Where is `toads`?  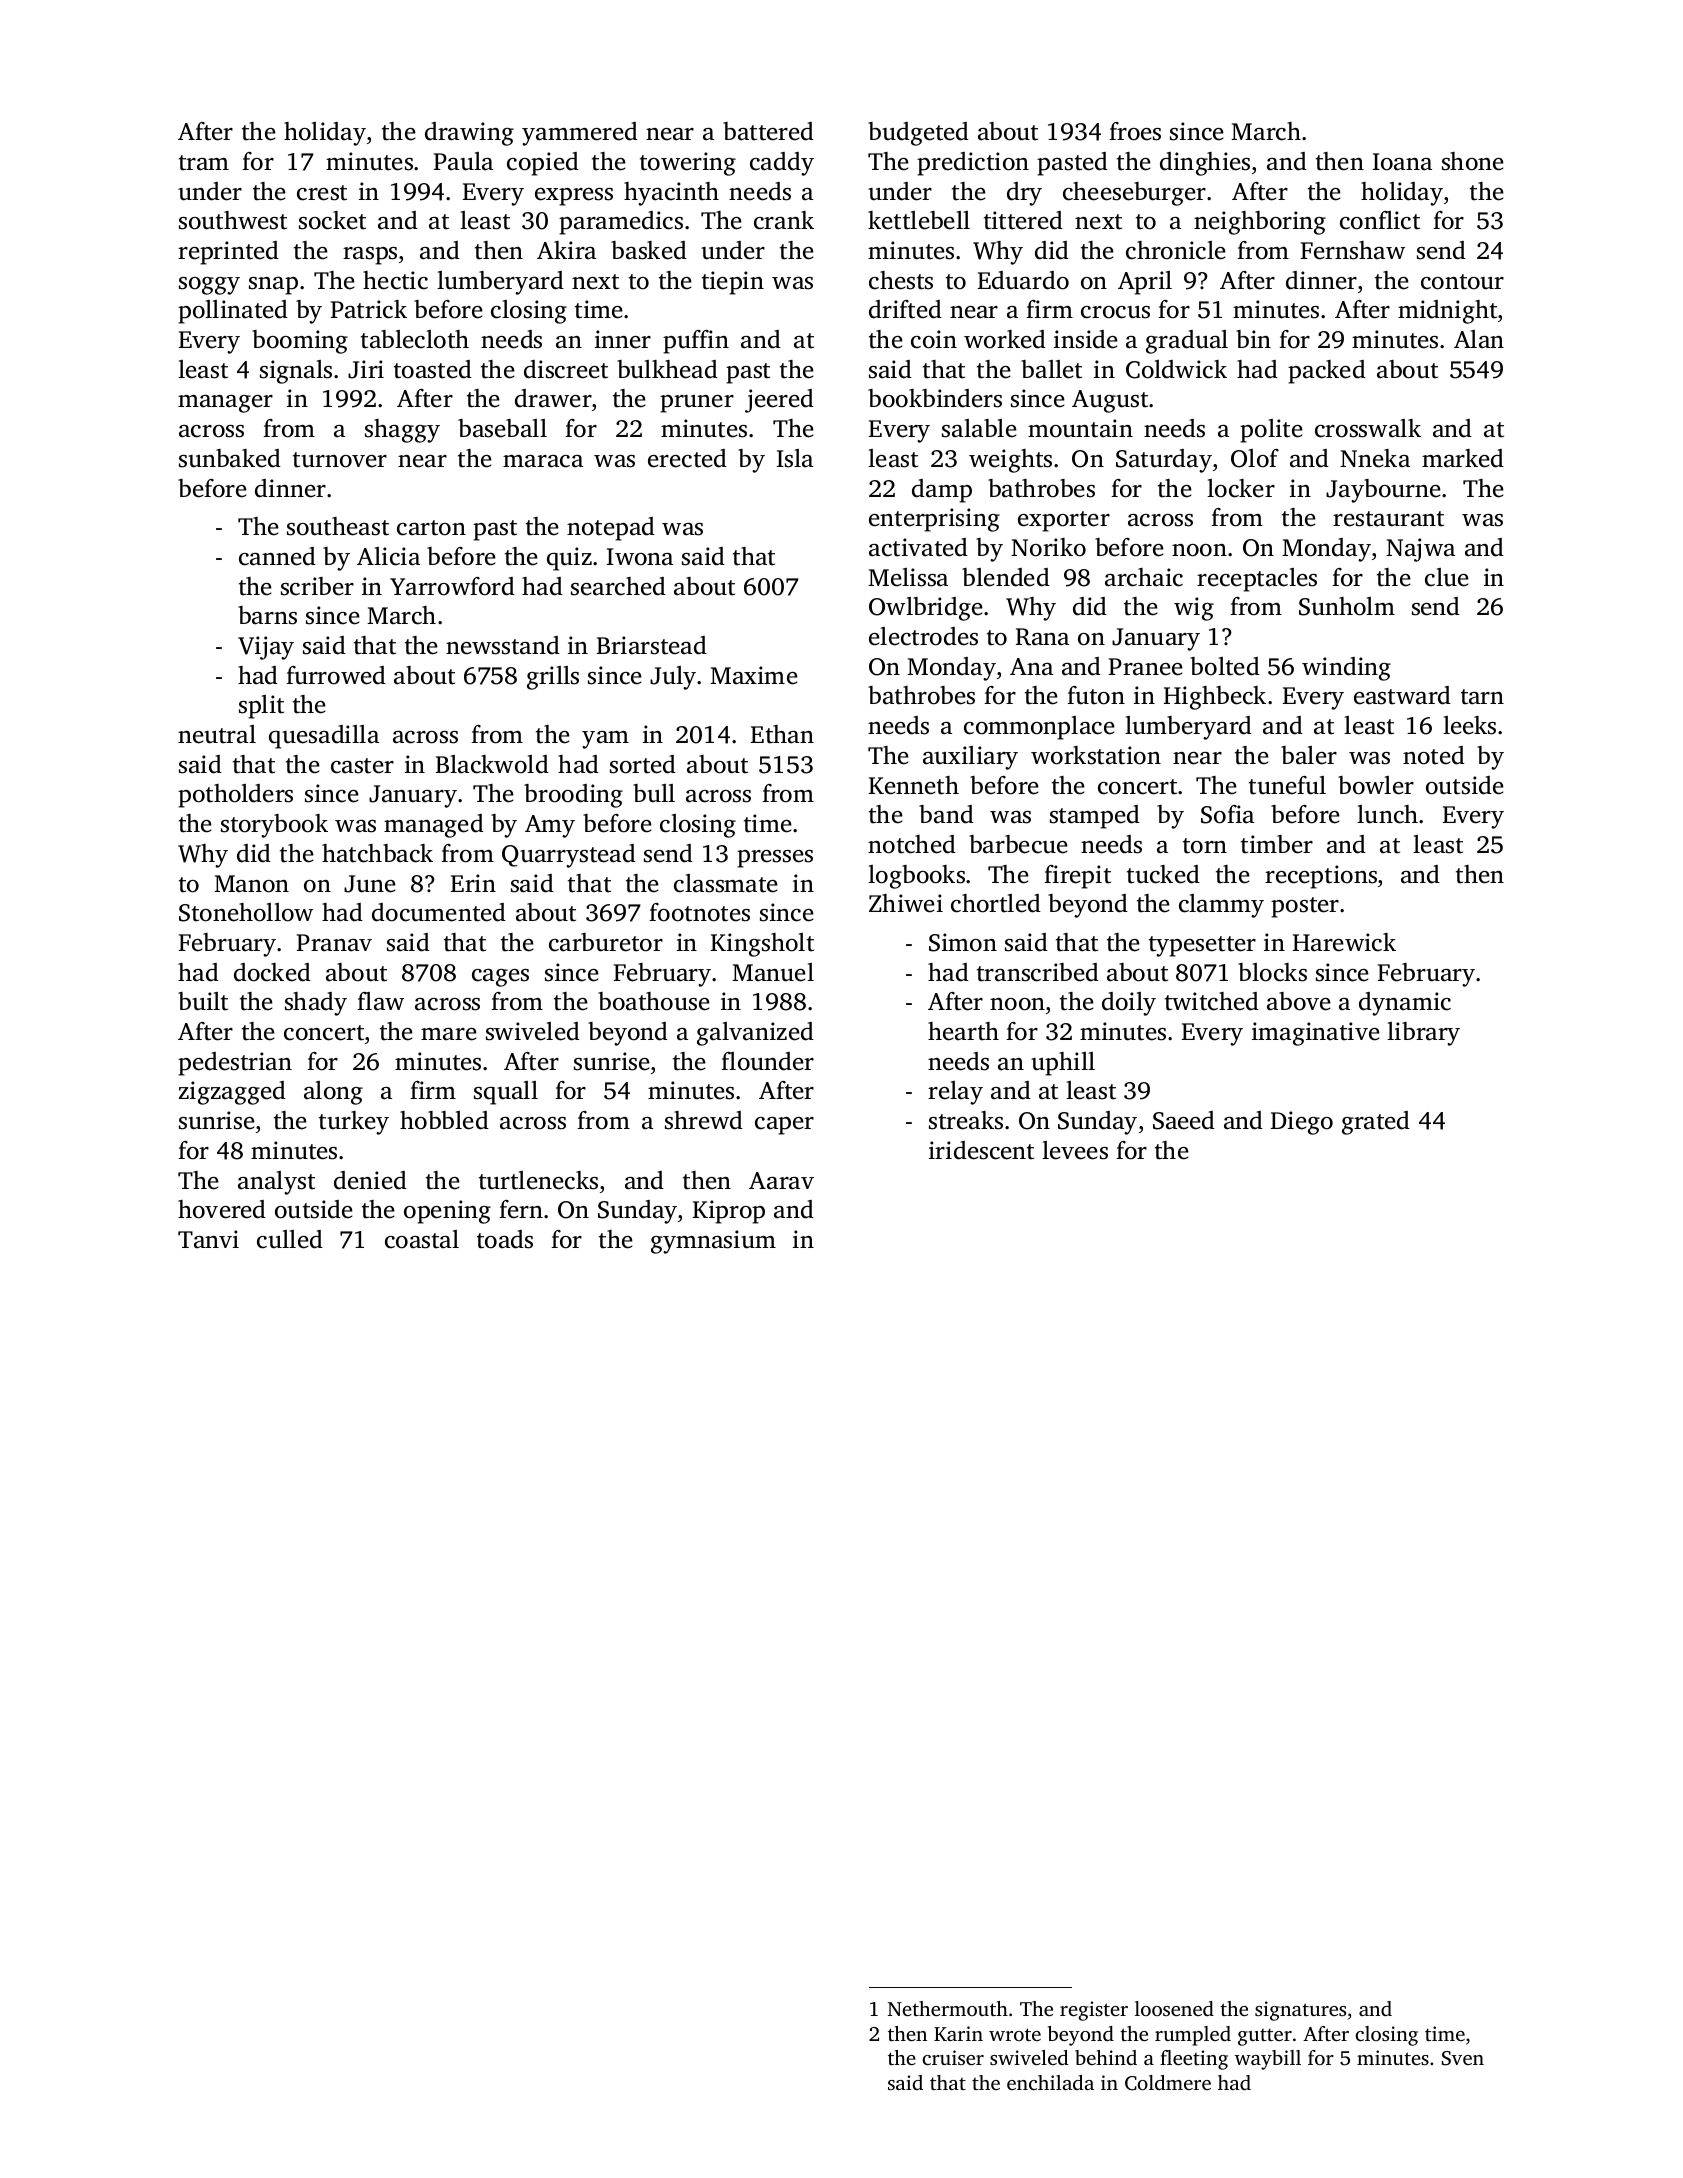 toads is located at coordinates (505, 1239).
